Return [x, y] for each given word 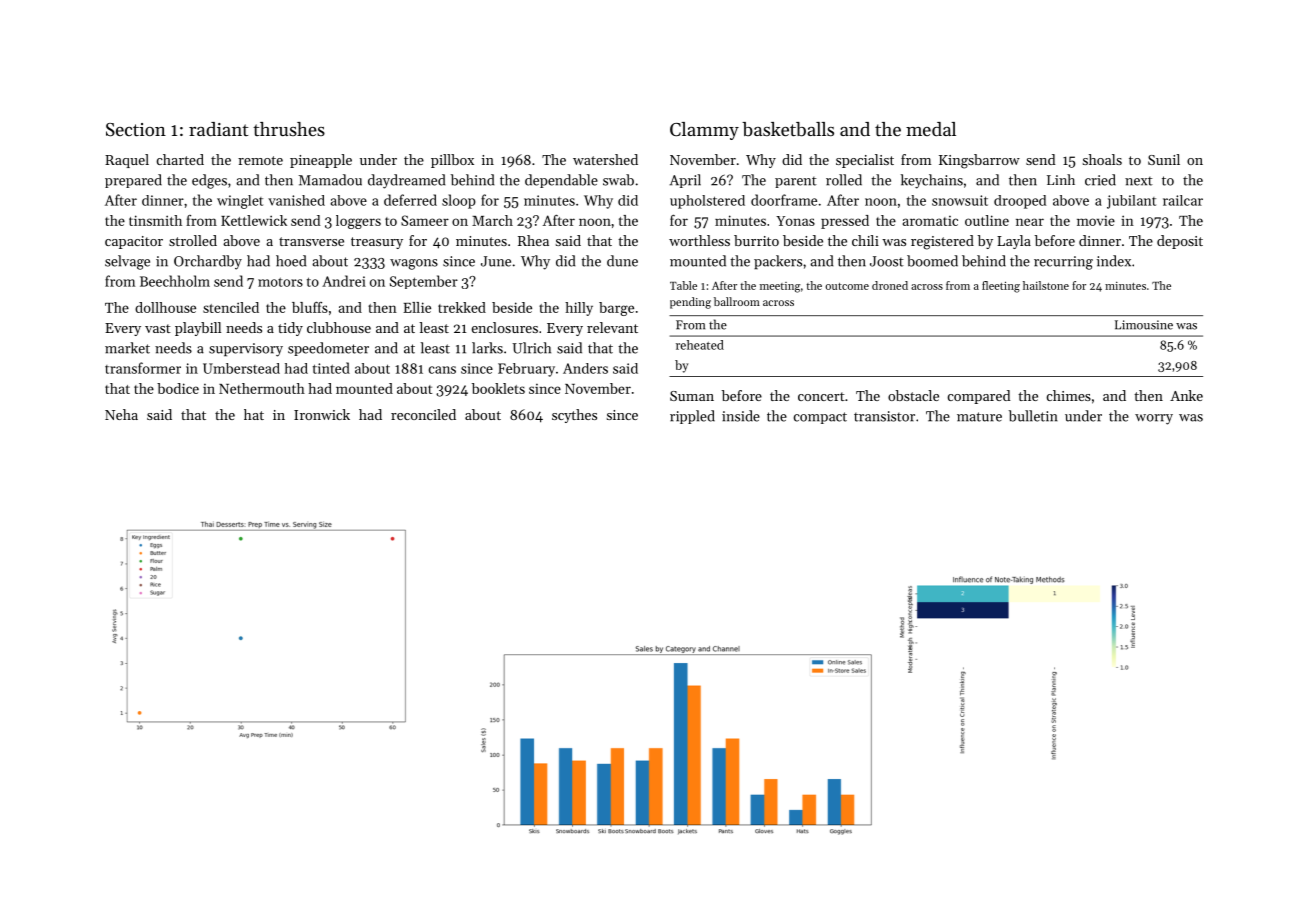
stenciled [231, 307]
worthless [699, 240]
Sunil [1164, 159]
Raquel [127, 161]
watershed [605, 159]
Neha [121, 414]
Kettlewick [254, 220]
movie [1096, 221]
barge [616, 309]
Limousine [1144, 325]
